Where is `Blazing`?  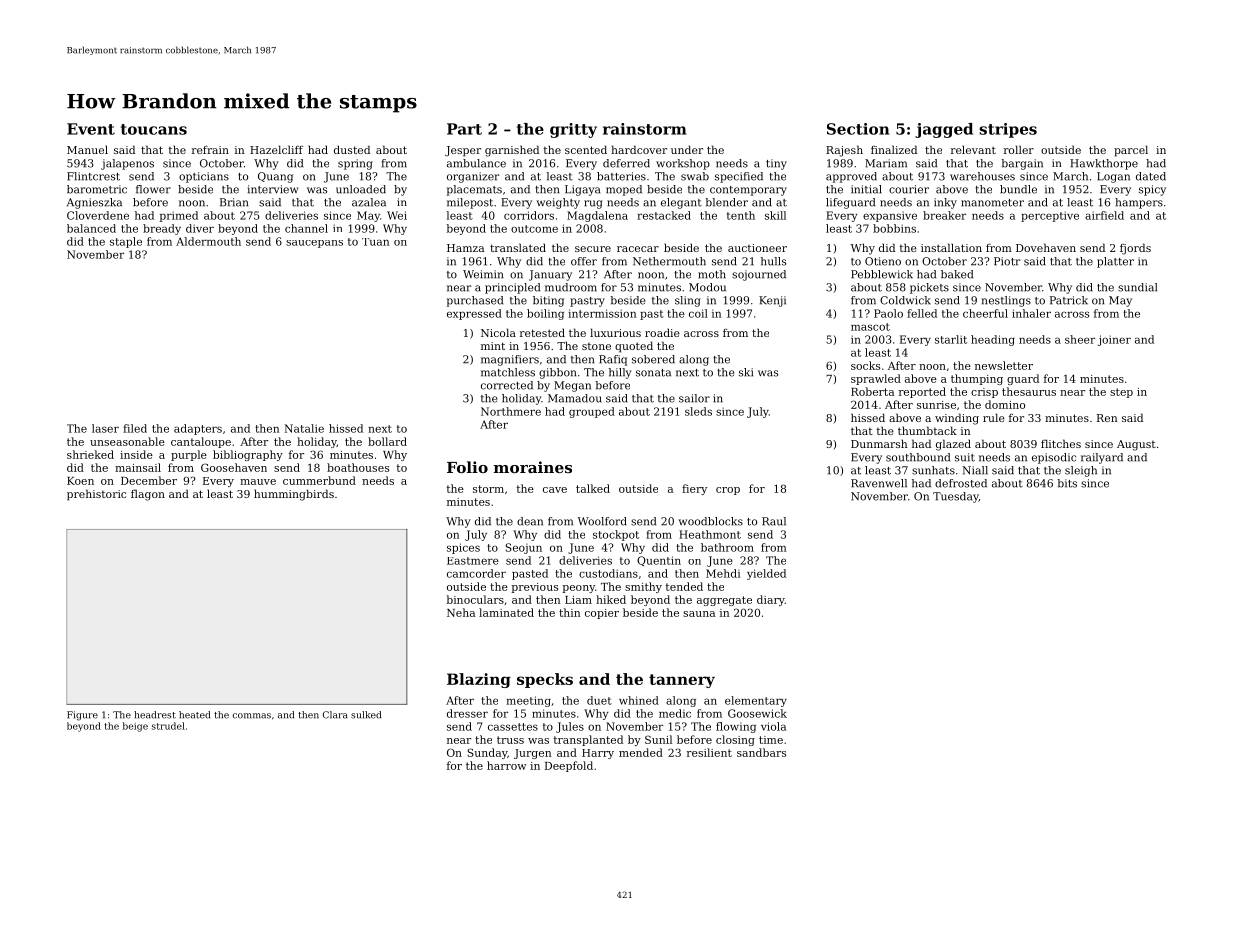 Blazing is located at coordinates (479, 680).
